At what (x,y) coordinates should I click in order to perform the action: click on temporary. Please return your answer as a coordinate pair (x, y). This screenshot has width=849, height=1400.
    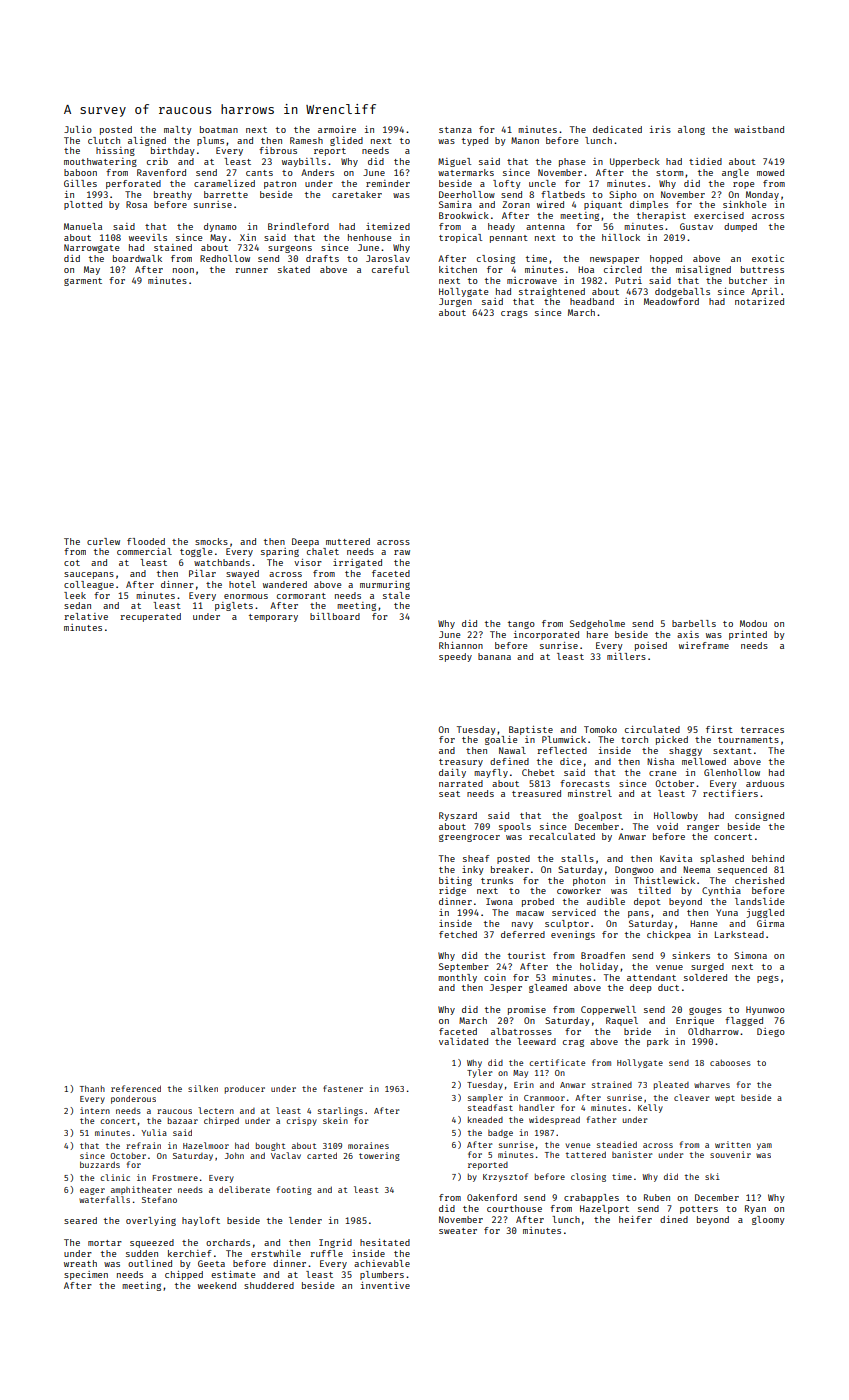
    Looking at the image, I should click on (273, 618).
